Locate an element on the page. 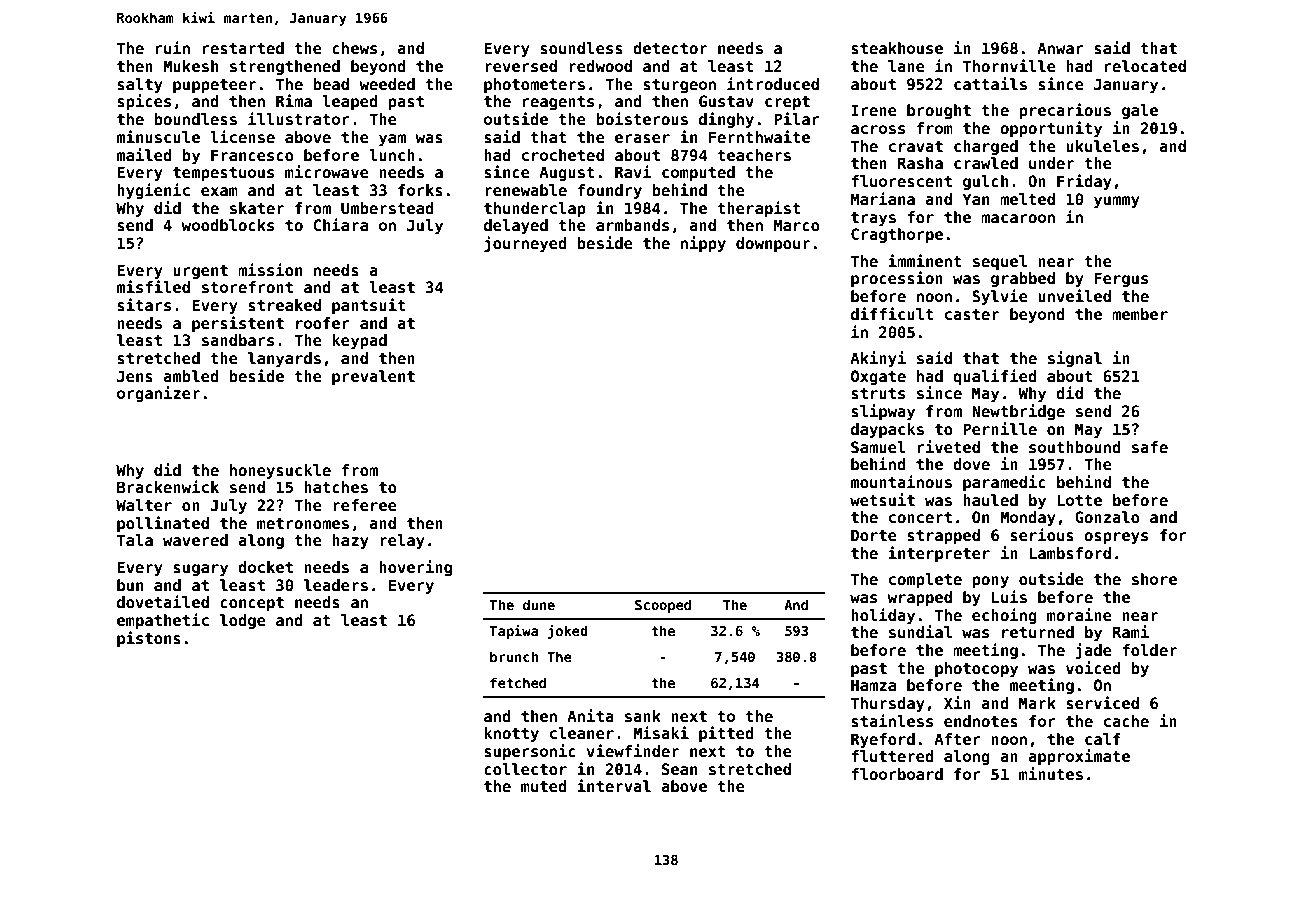 The height and width of the image is (924, 1308). sandbars is located at coordinates (238, 340).
